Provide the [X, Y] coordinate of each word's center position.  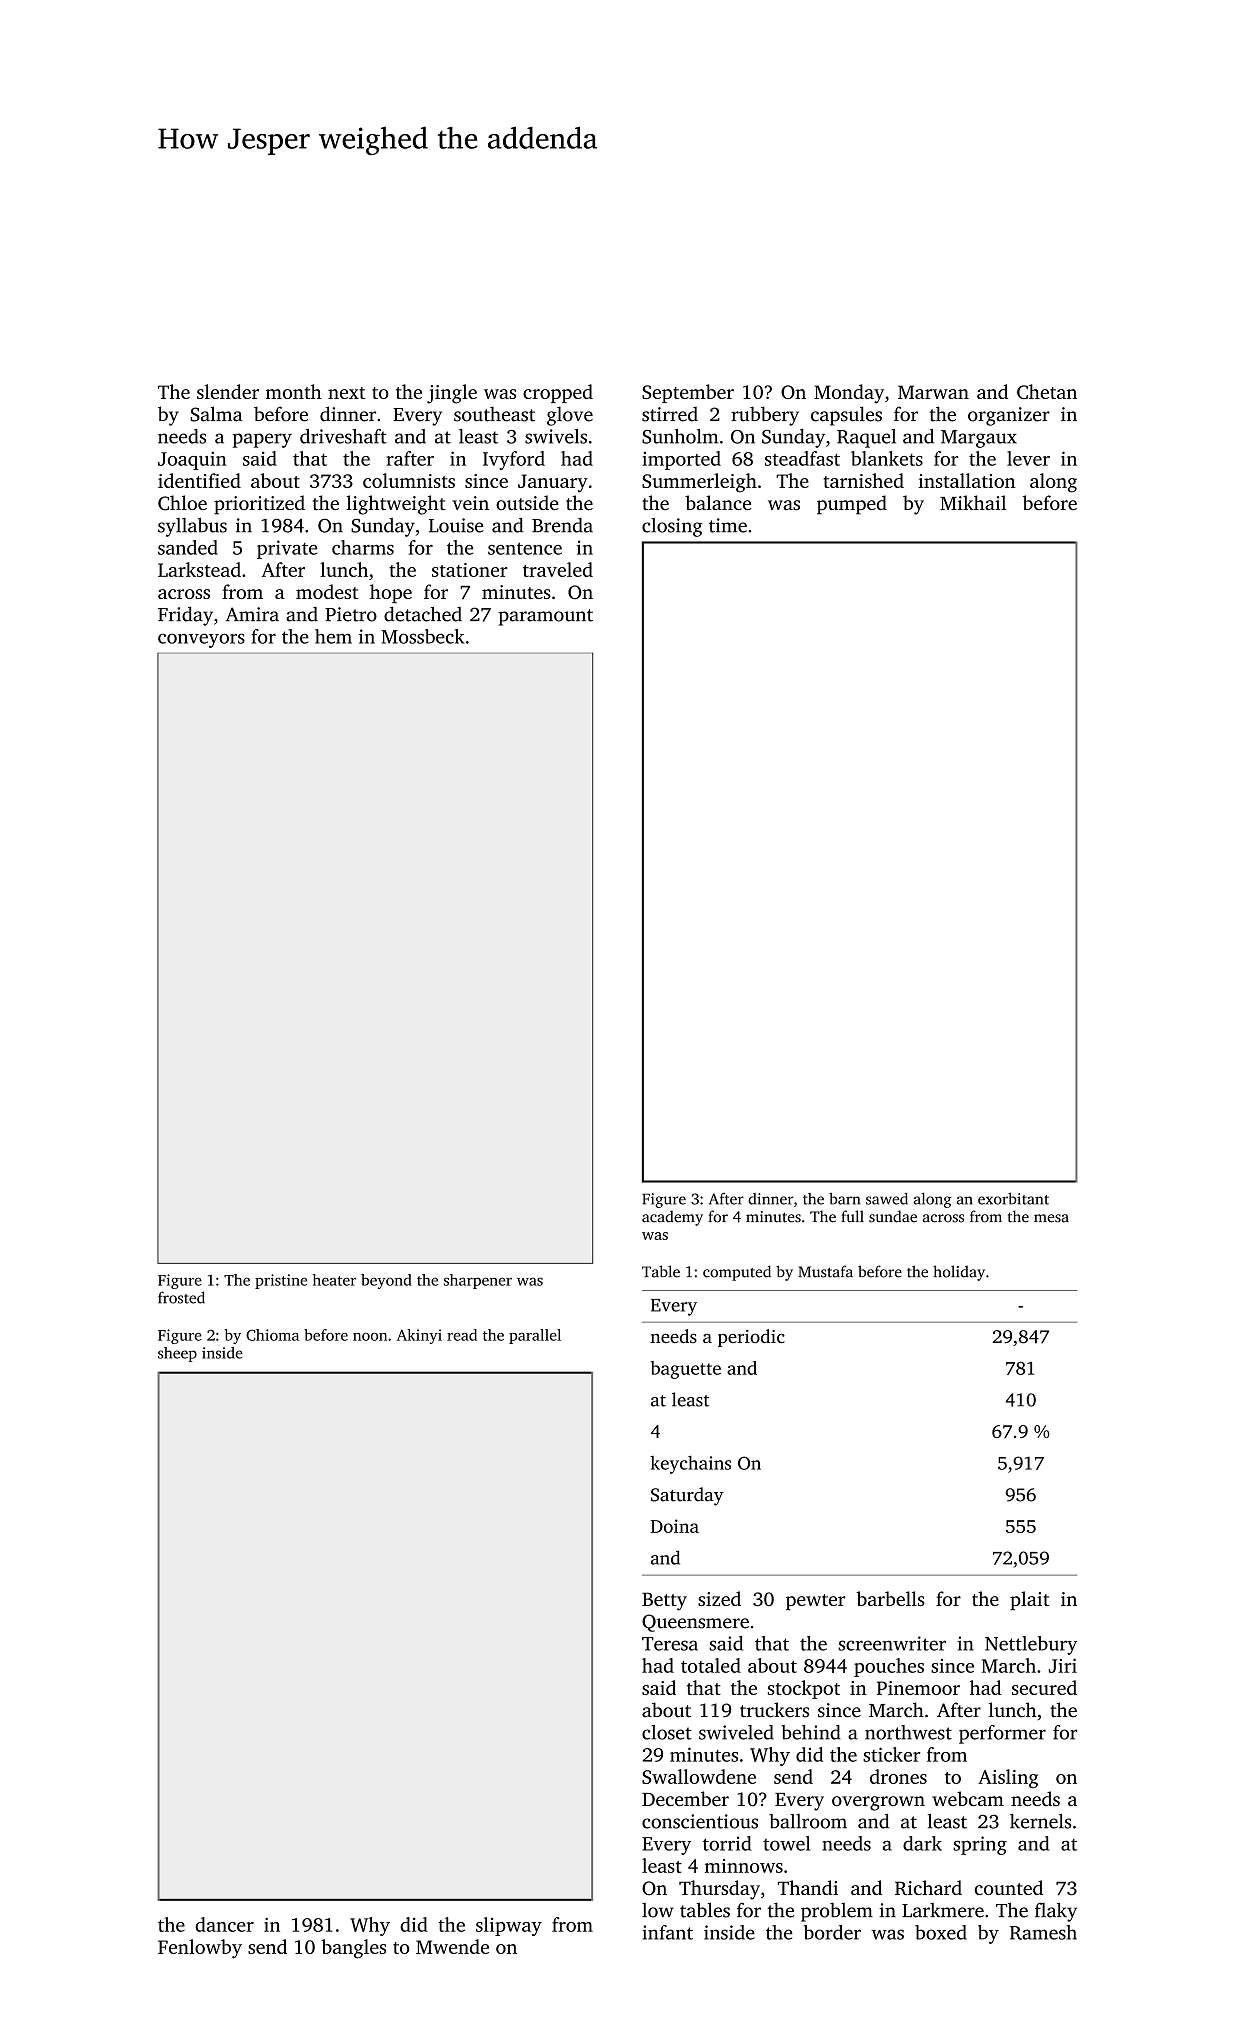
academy [672, 1218]
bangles [353, 1949]
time [728, 525]
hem [333, 636]
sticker [891, 1754]
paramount [545, 617]
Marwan [933, 392]
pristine [281, 1281]
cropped [558, 393]
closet [667, 1732]
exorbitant [1013, 1198]
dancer [224, 1924]
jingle [452, 394]
